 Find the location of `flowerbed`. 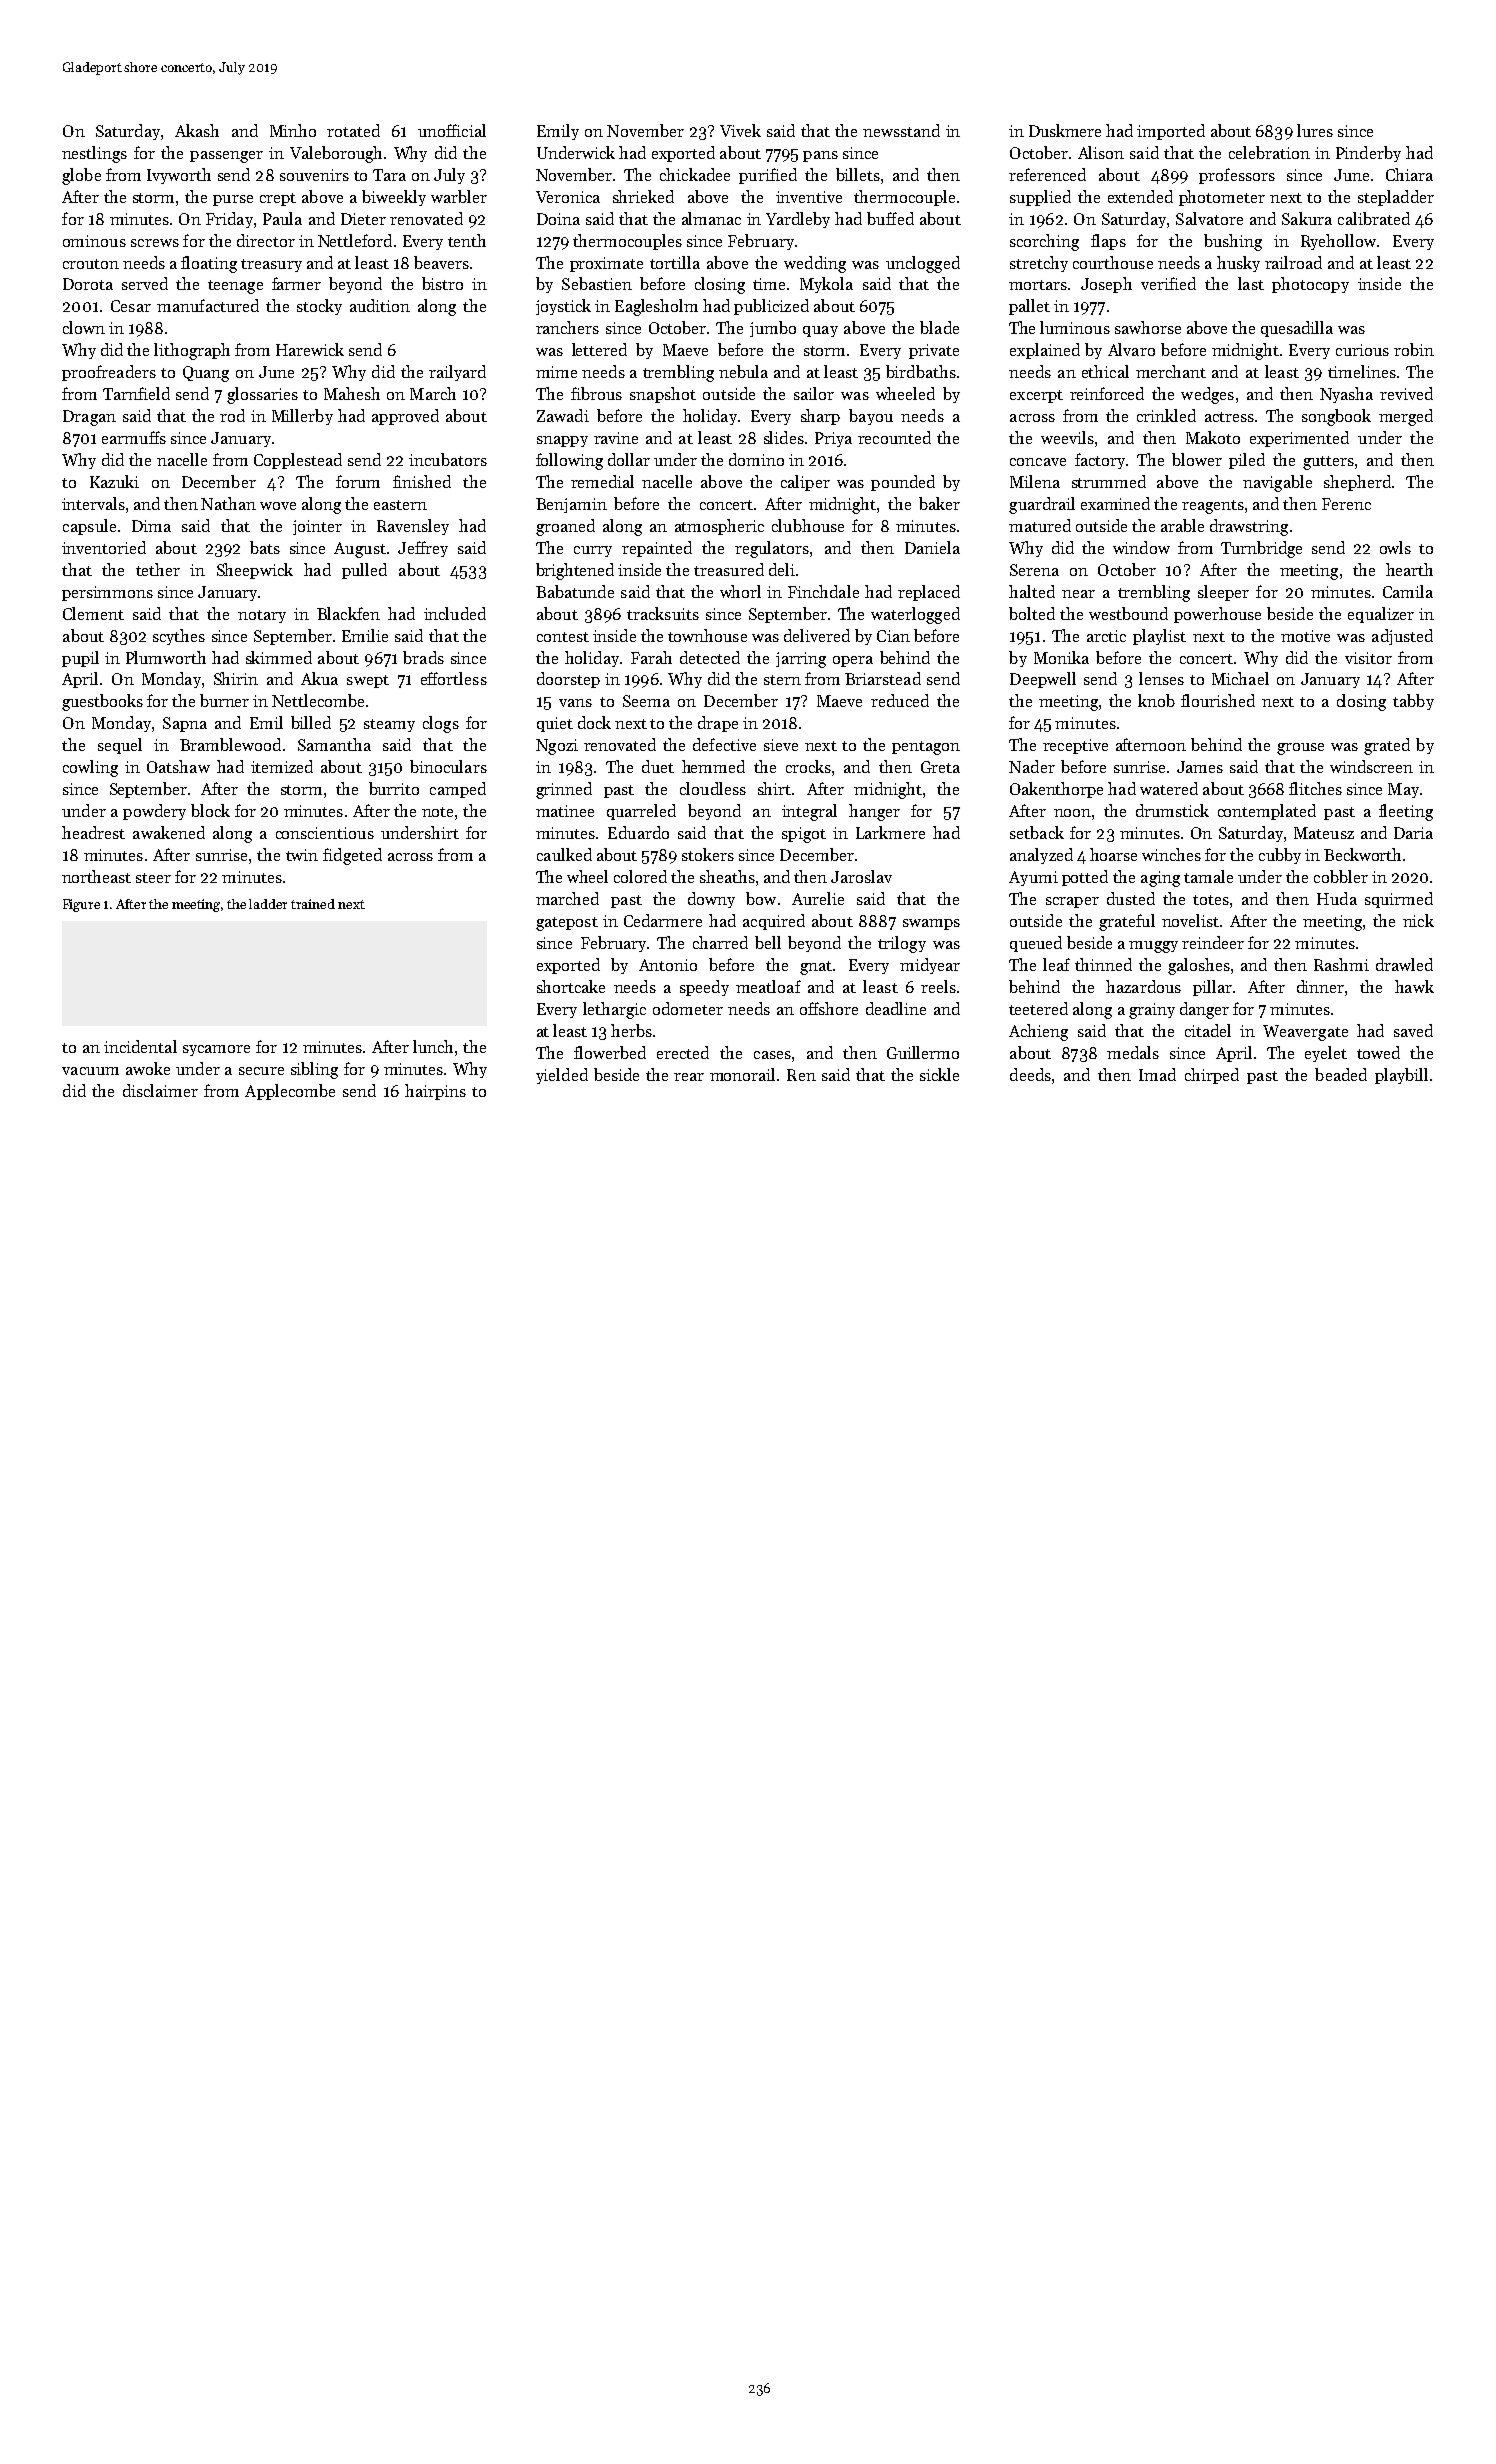

flowerbed is located at coordinates (610, 1052).
